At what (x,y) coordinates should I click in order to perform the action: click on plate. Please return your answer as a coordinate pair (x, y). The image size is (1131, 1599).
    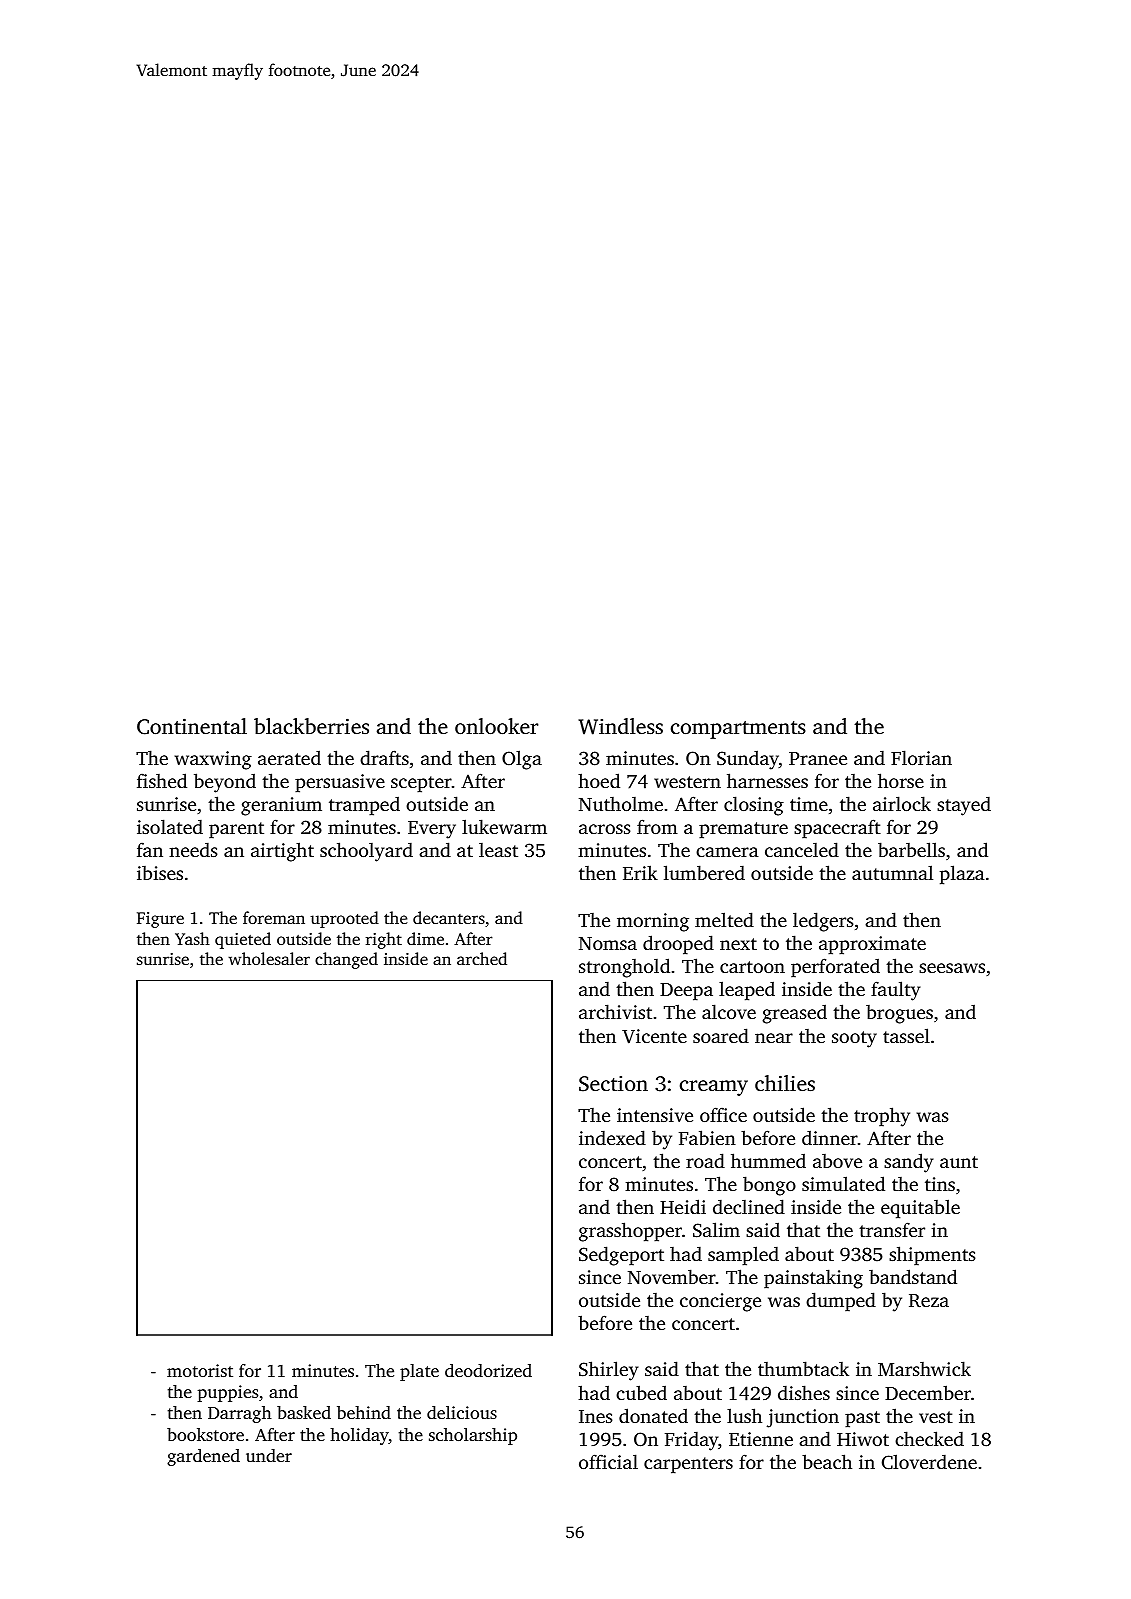
    Looking at the image, I should click on (419, 1372).
